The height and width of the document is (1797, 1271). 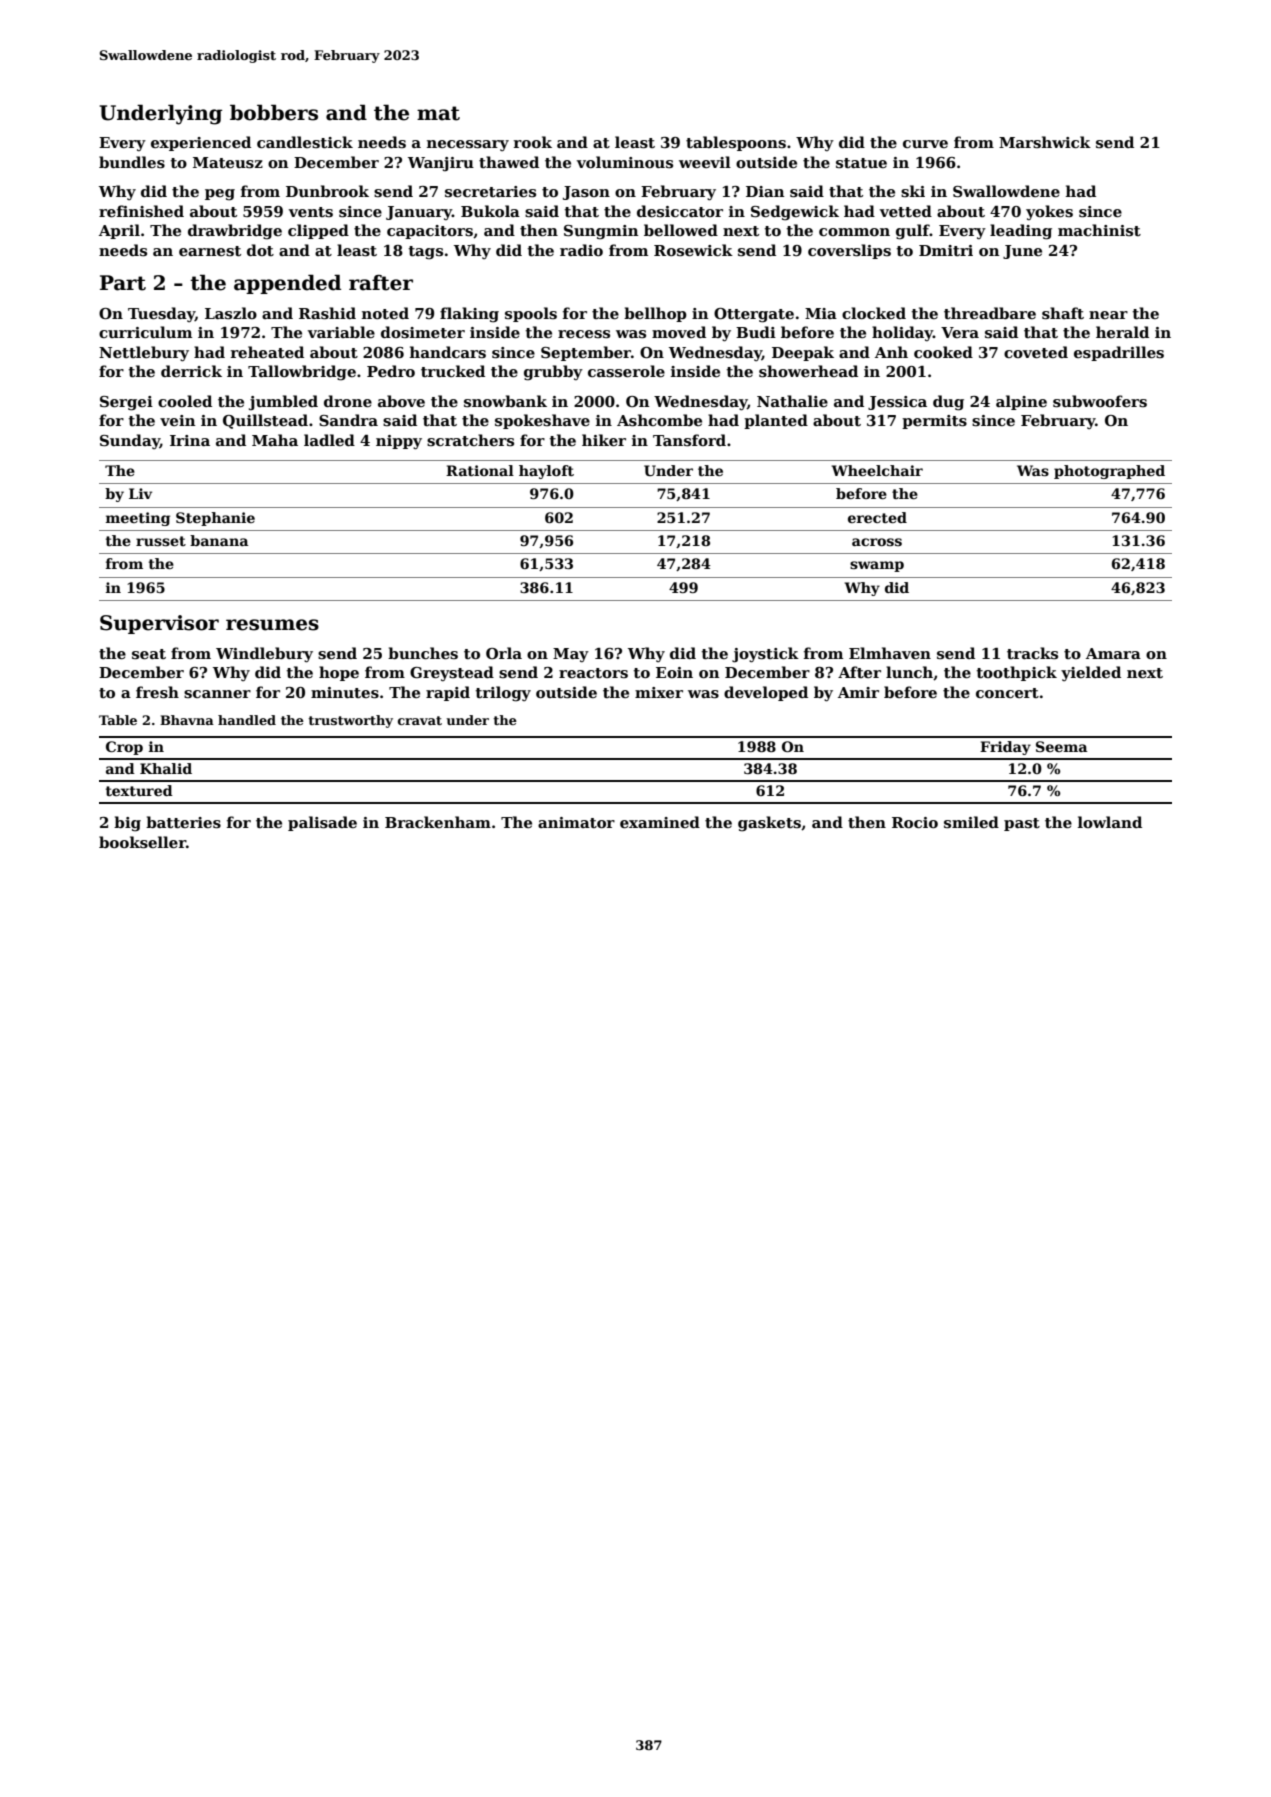 What do you see at coordinates (576, 822) in the document?
I see `animator` at bounding box center [576, 822].
